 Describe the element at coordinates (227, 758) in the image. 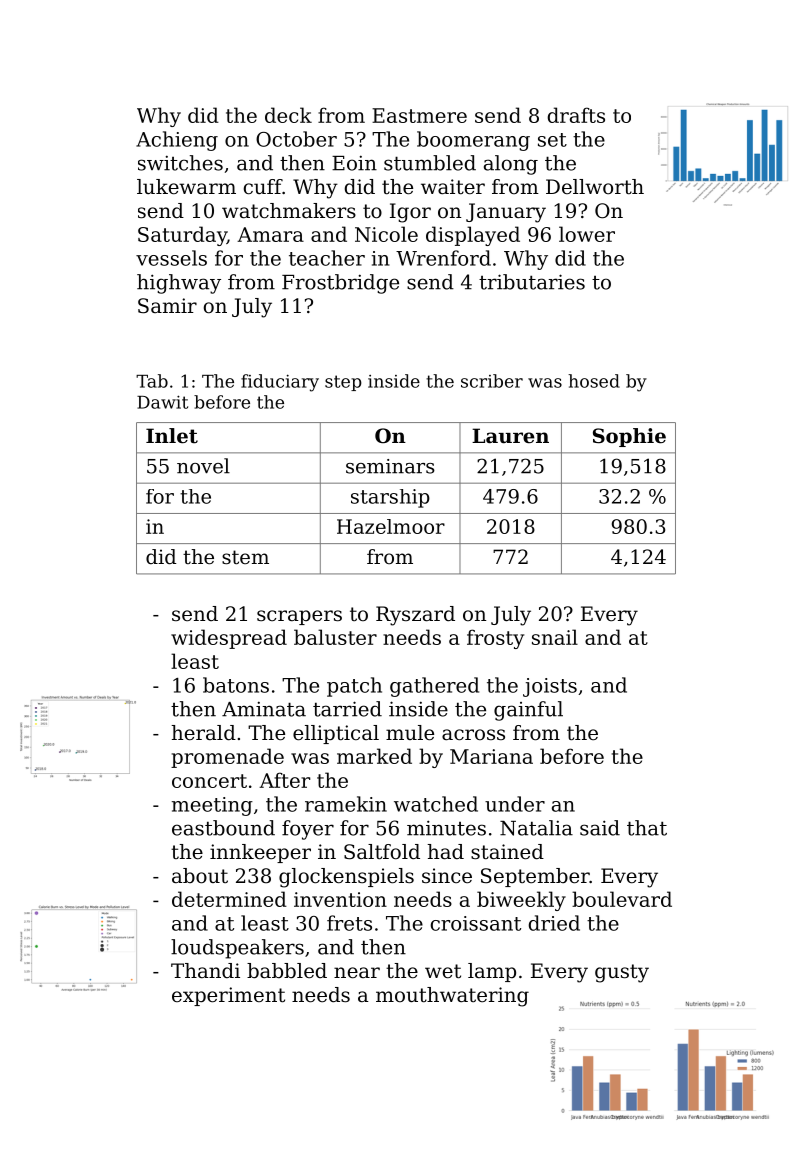

I see `promenade` at that location.
